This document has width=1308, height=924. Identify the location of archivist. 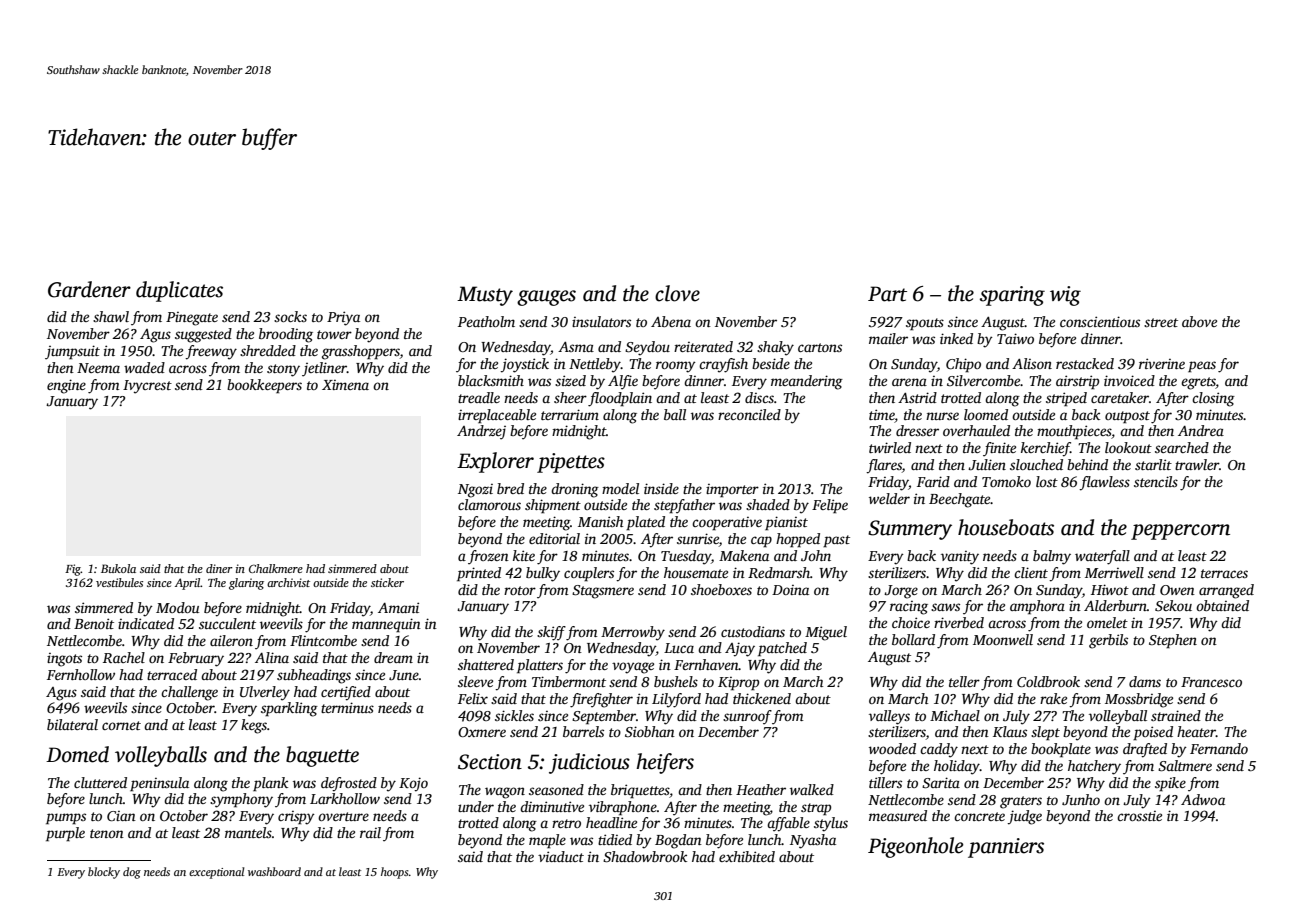
(288, 582).
